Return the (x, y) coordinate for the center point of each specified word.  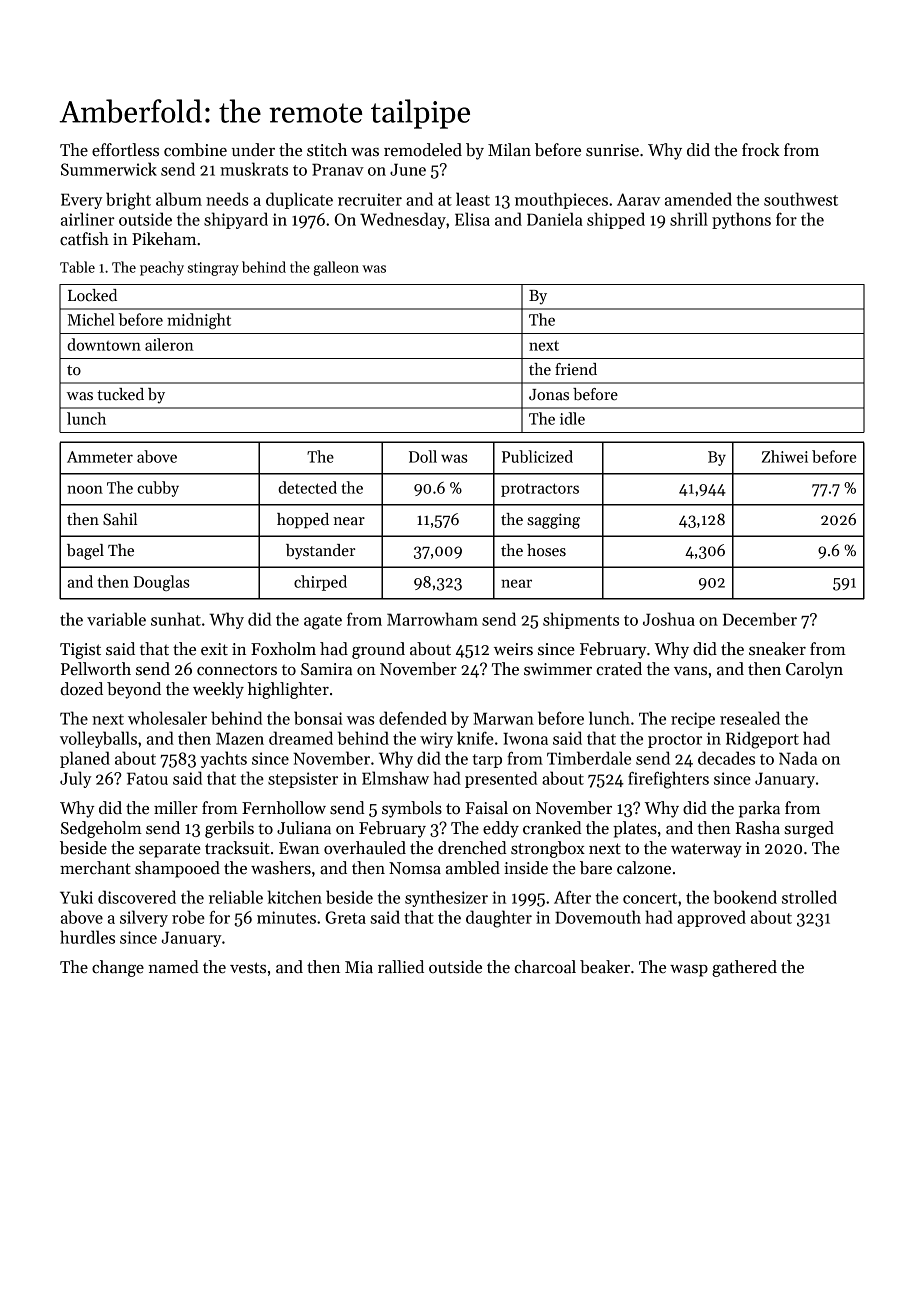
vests (248, 968)
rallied (401, 967)
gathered (744, 968)
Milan (509, 150)
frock (761, 150)
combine (195, 150)
